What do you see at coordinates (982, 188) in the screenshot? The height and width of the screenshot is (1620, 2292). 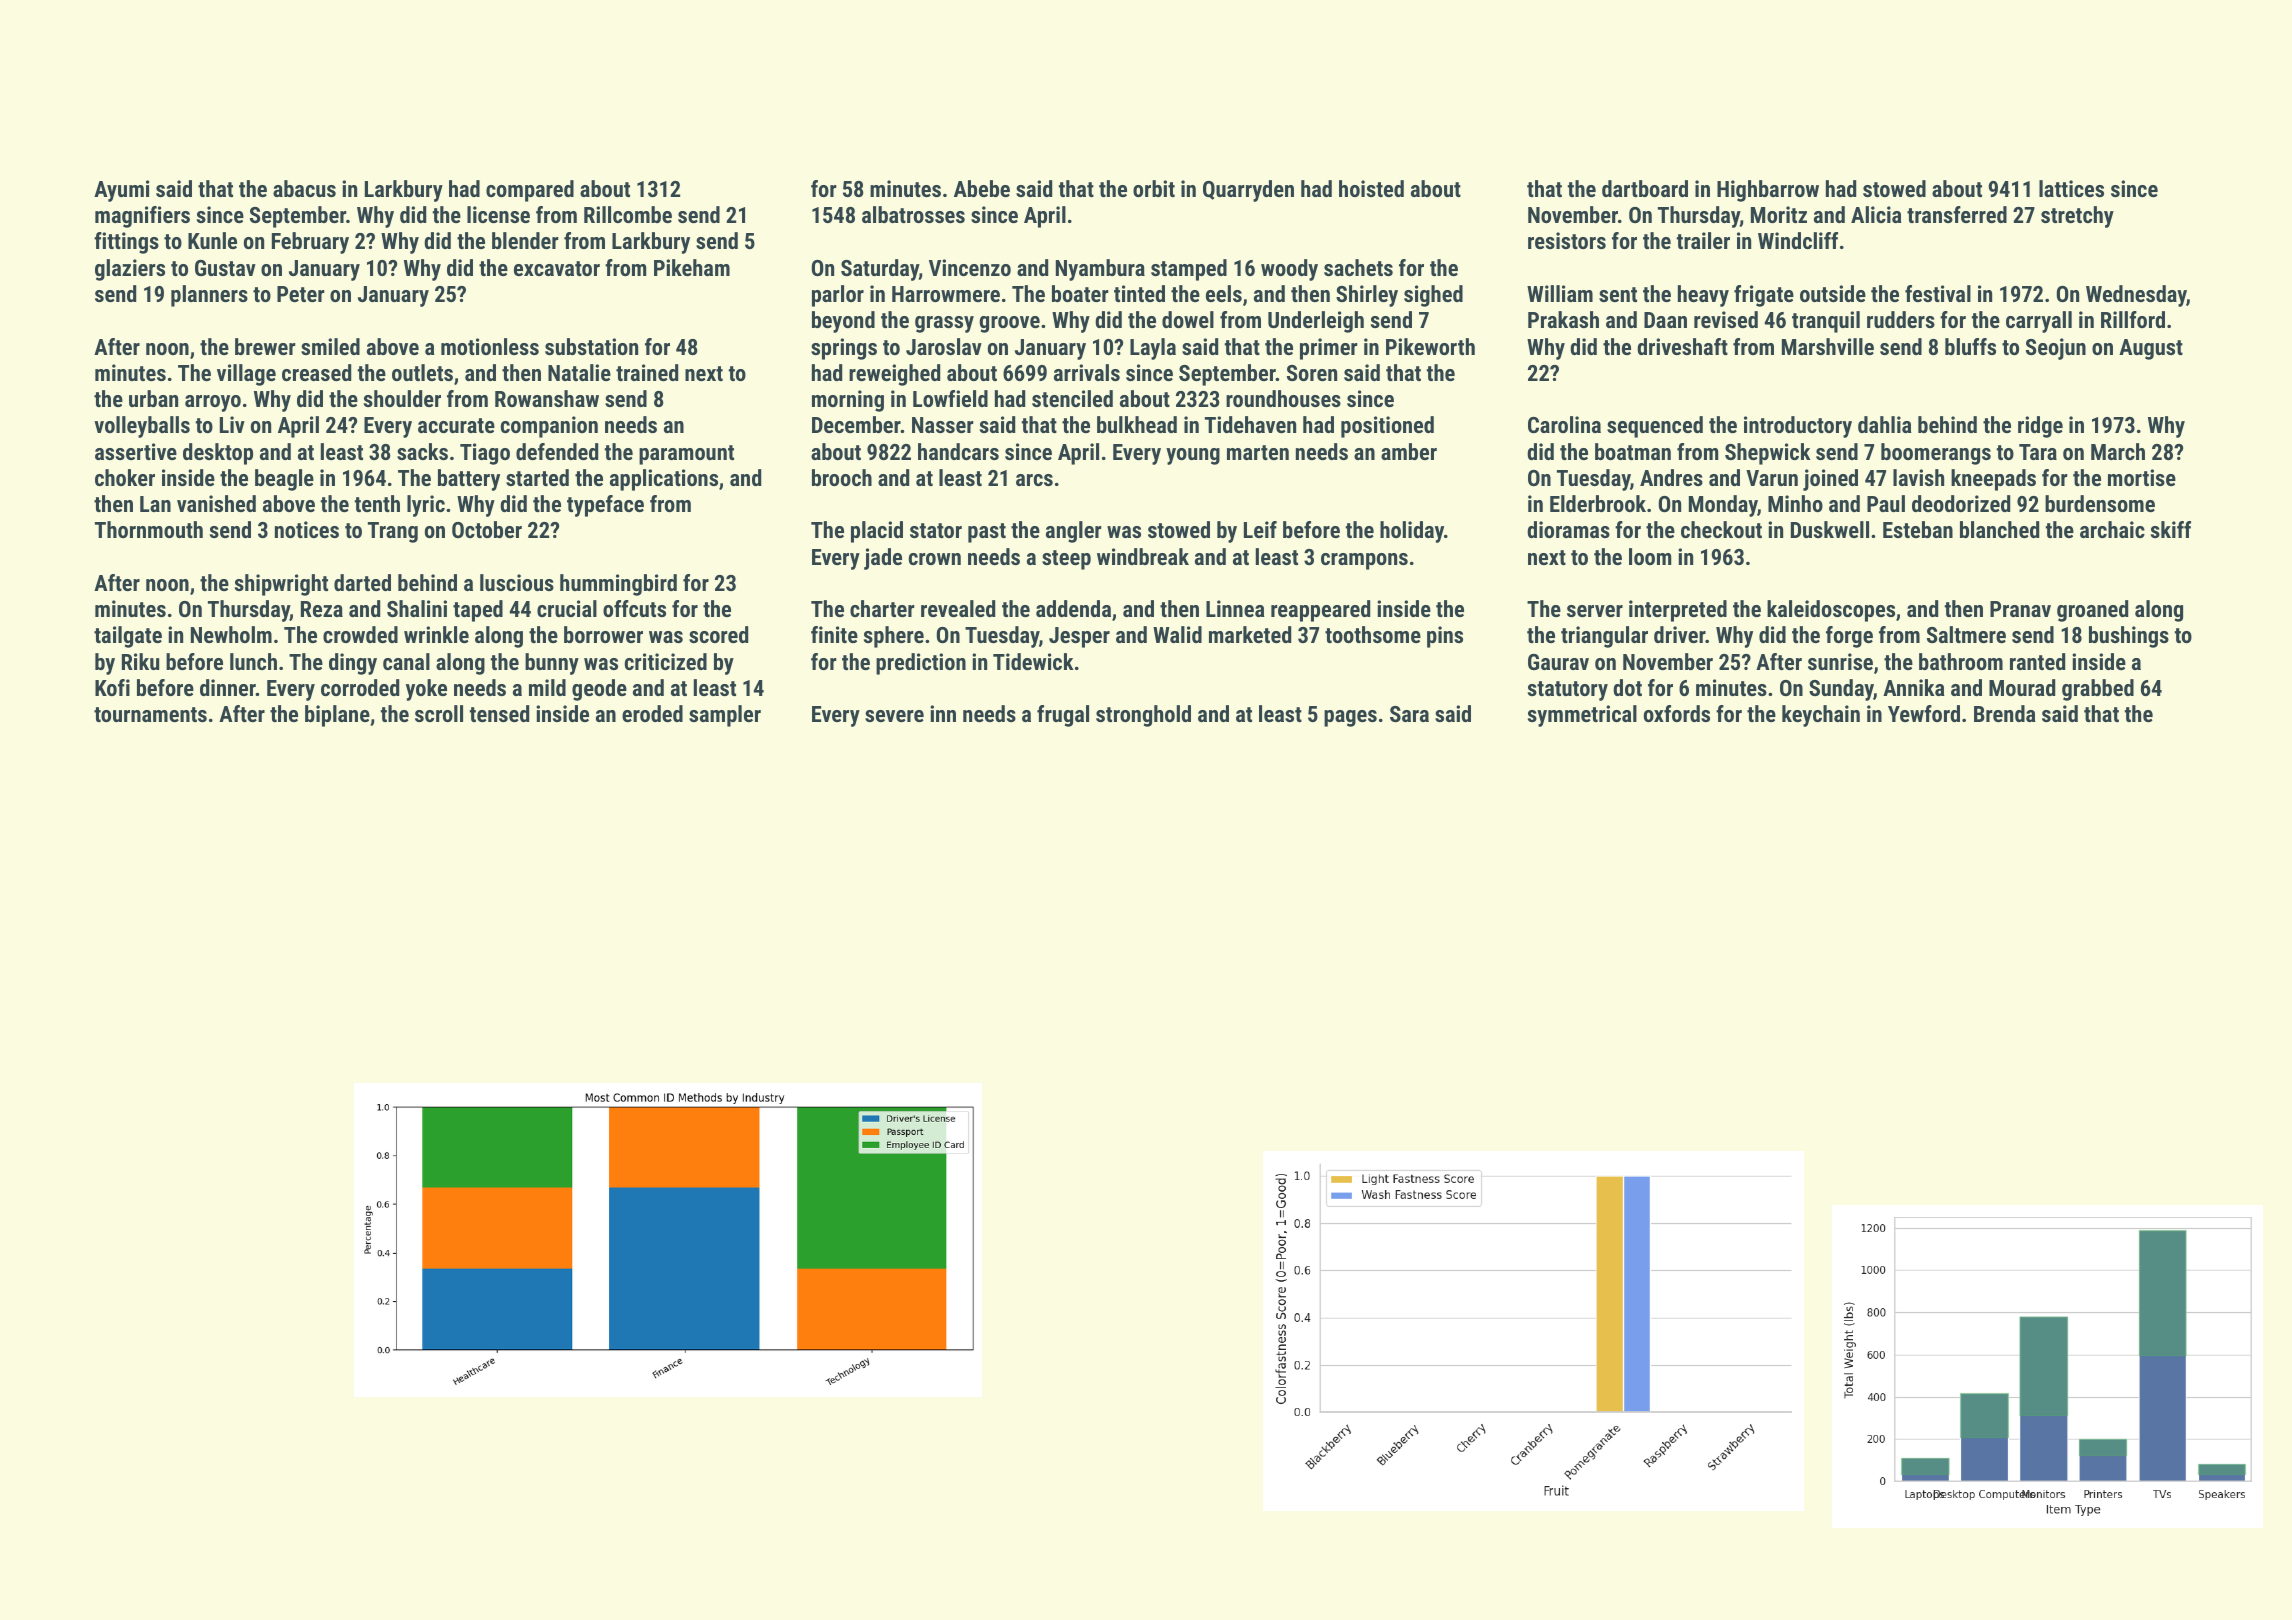 I see `Abebe` at bounding box center [982, 188].
